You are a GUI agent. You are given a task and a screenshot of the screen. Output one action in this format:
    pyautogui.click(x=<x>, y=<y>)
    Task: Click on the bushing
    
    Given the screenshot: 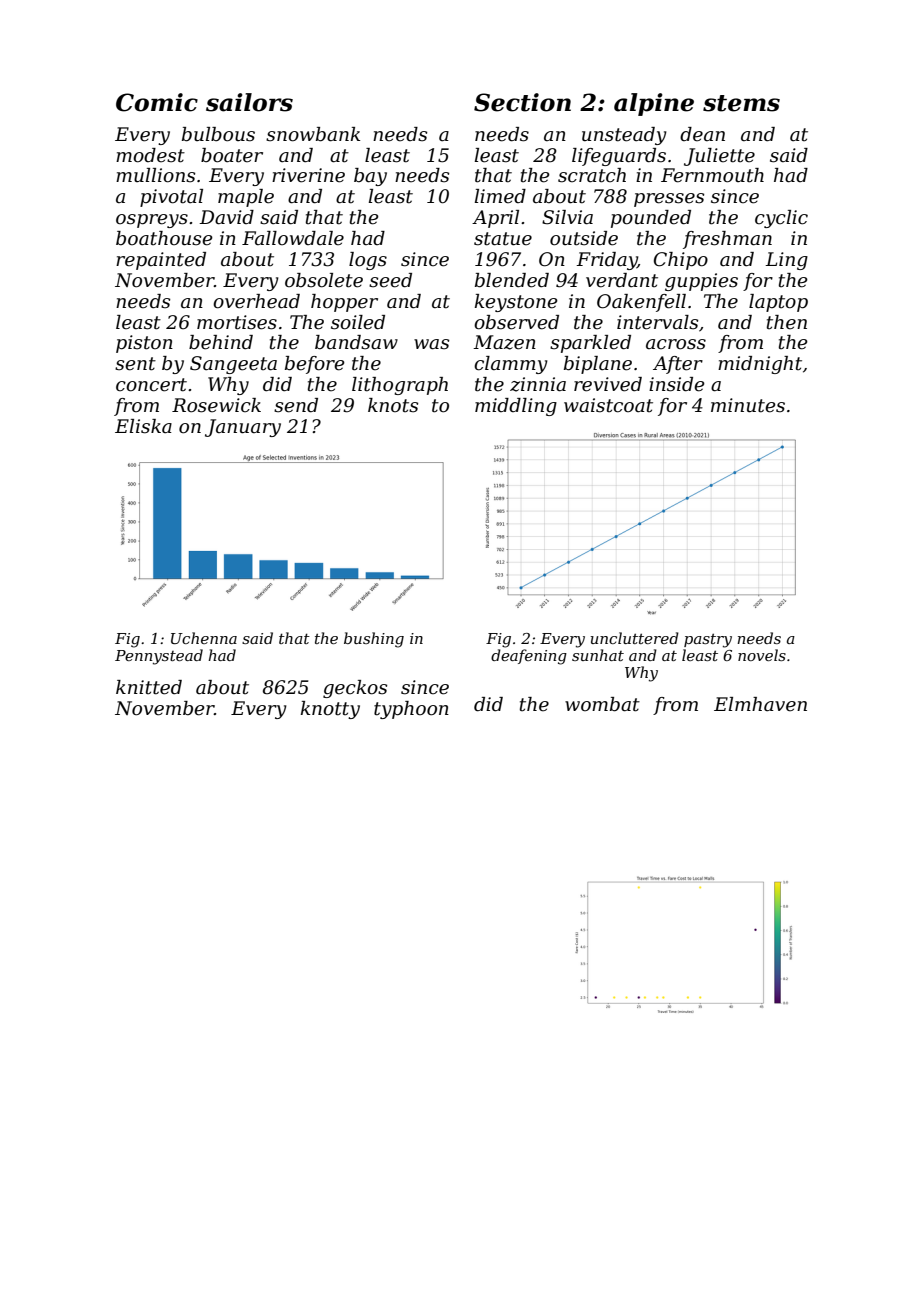 What is the action you would take?
    pyautogui.click(x=374, y=640)
